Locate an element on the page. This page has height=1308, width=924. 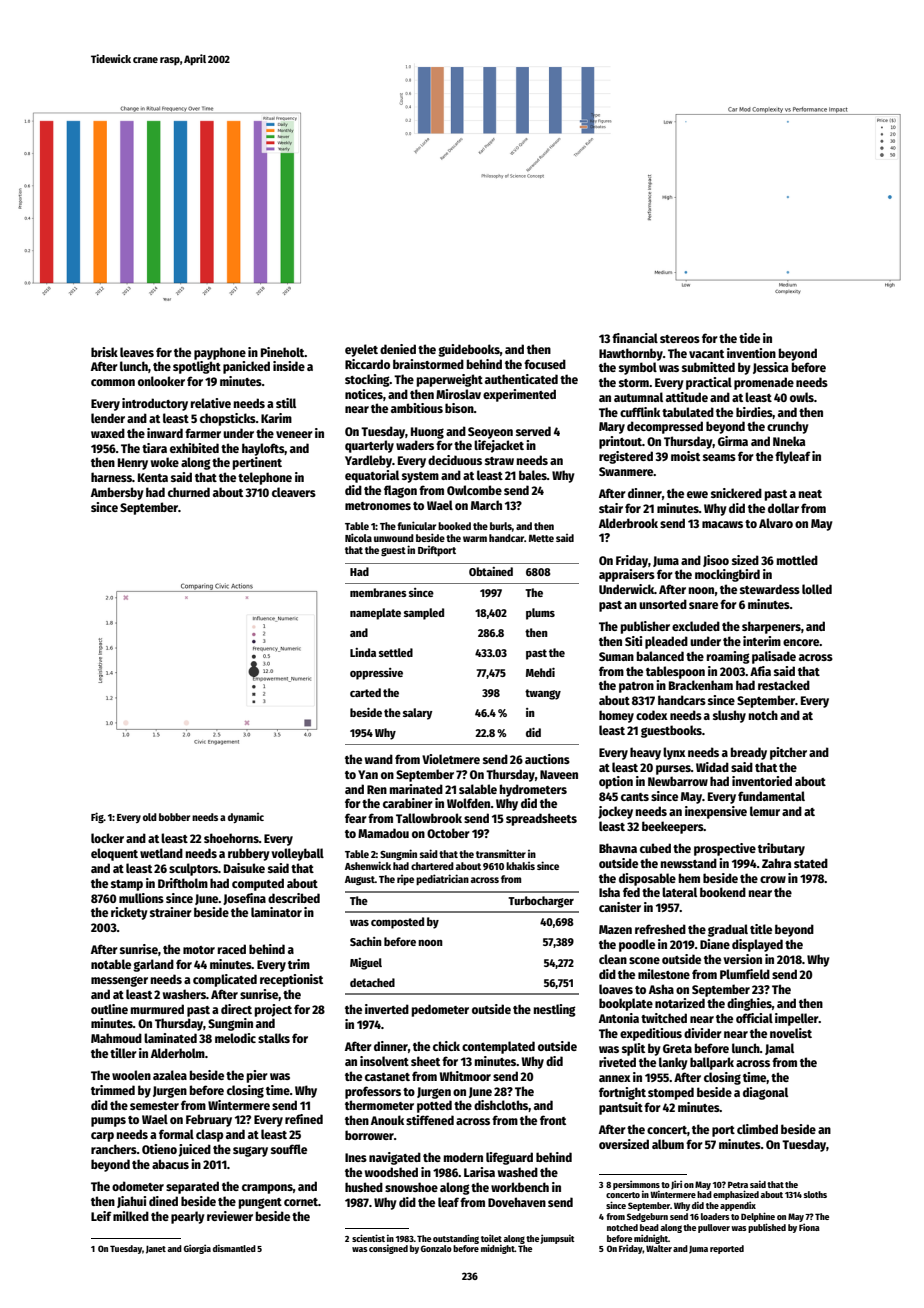
stereos is located at coordinates (680, 339).
